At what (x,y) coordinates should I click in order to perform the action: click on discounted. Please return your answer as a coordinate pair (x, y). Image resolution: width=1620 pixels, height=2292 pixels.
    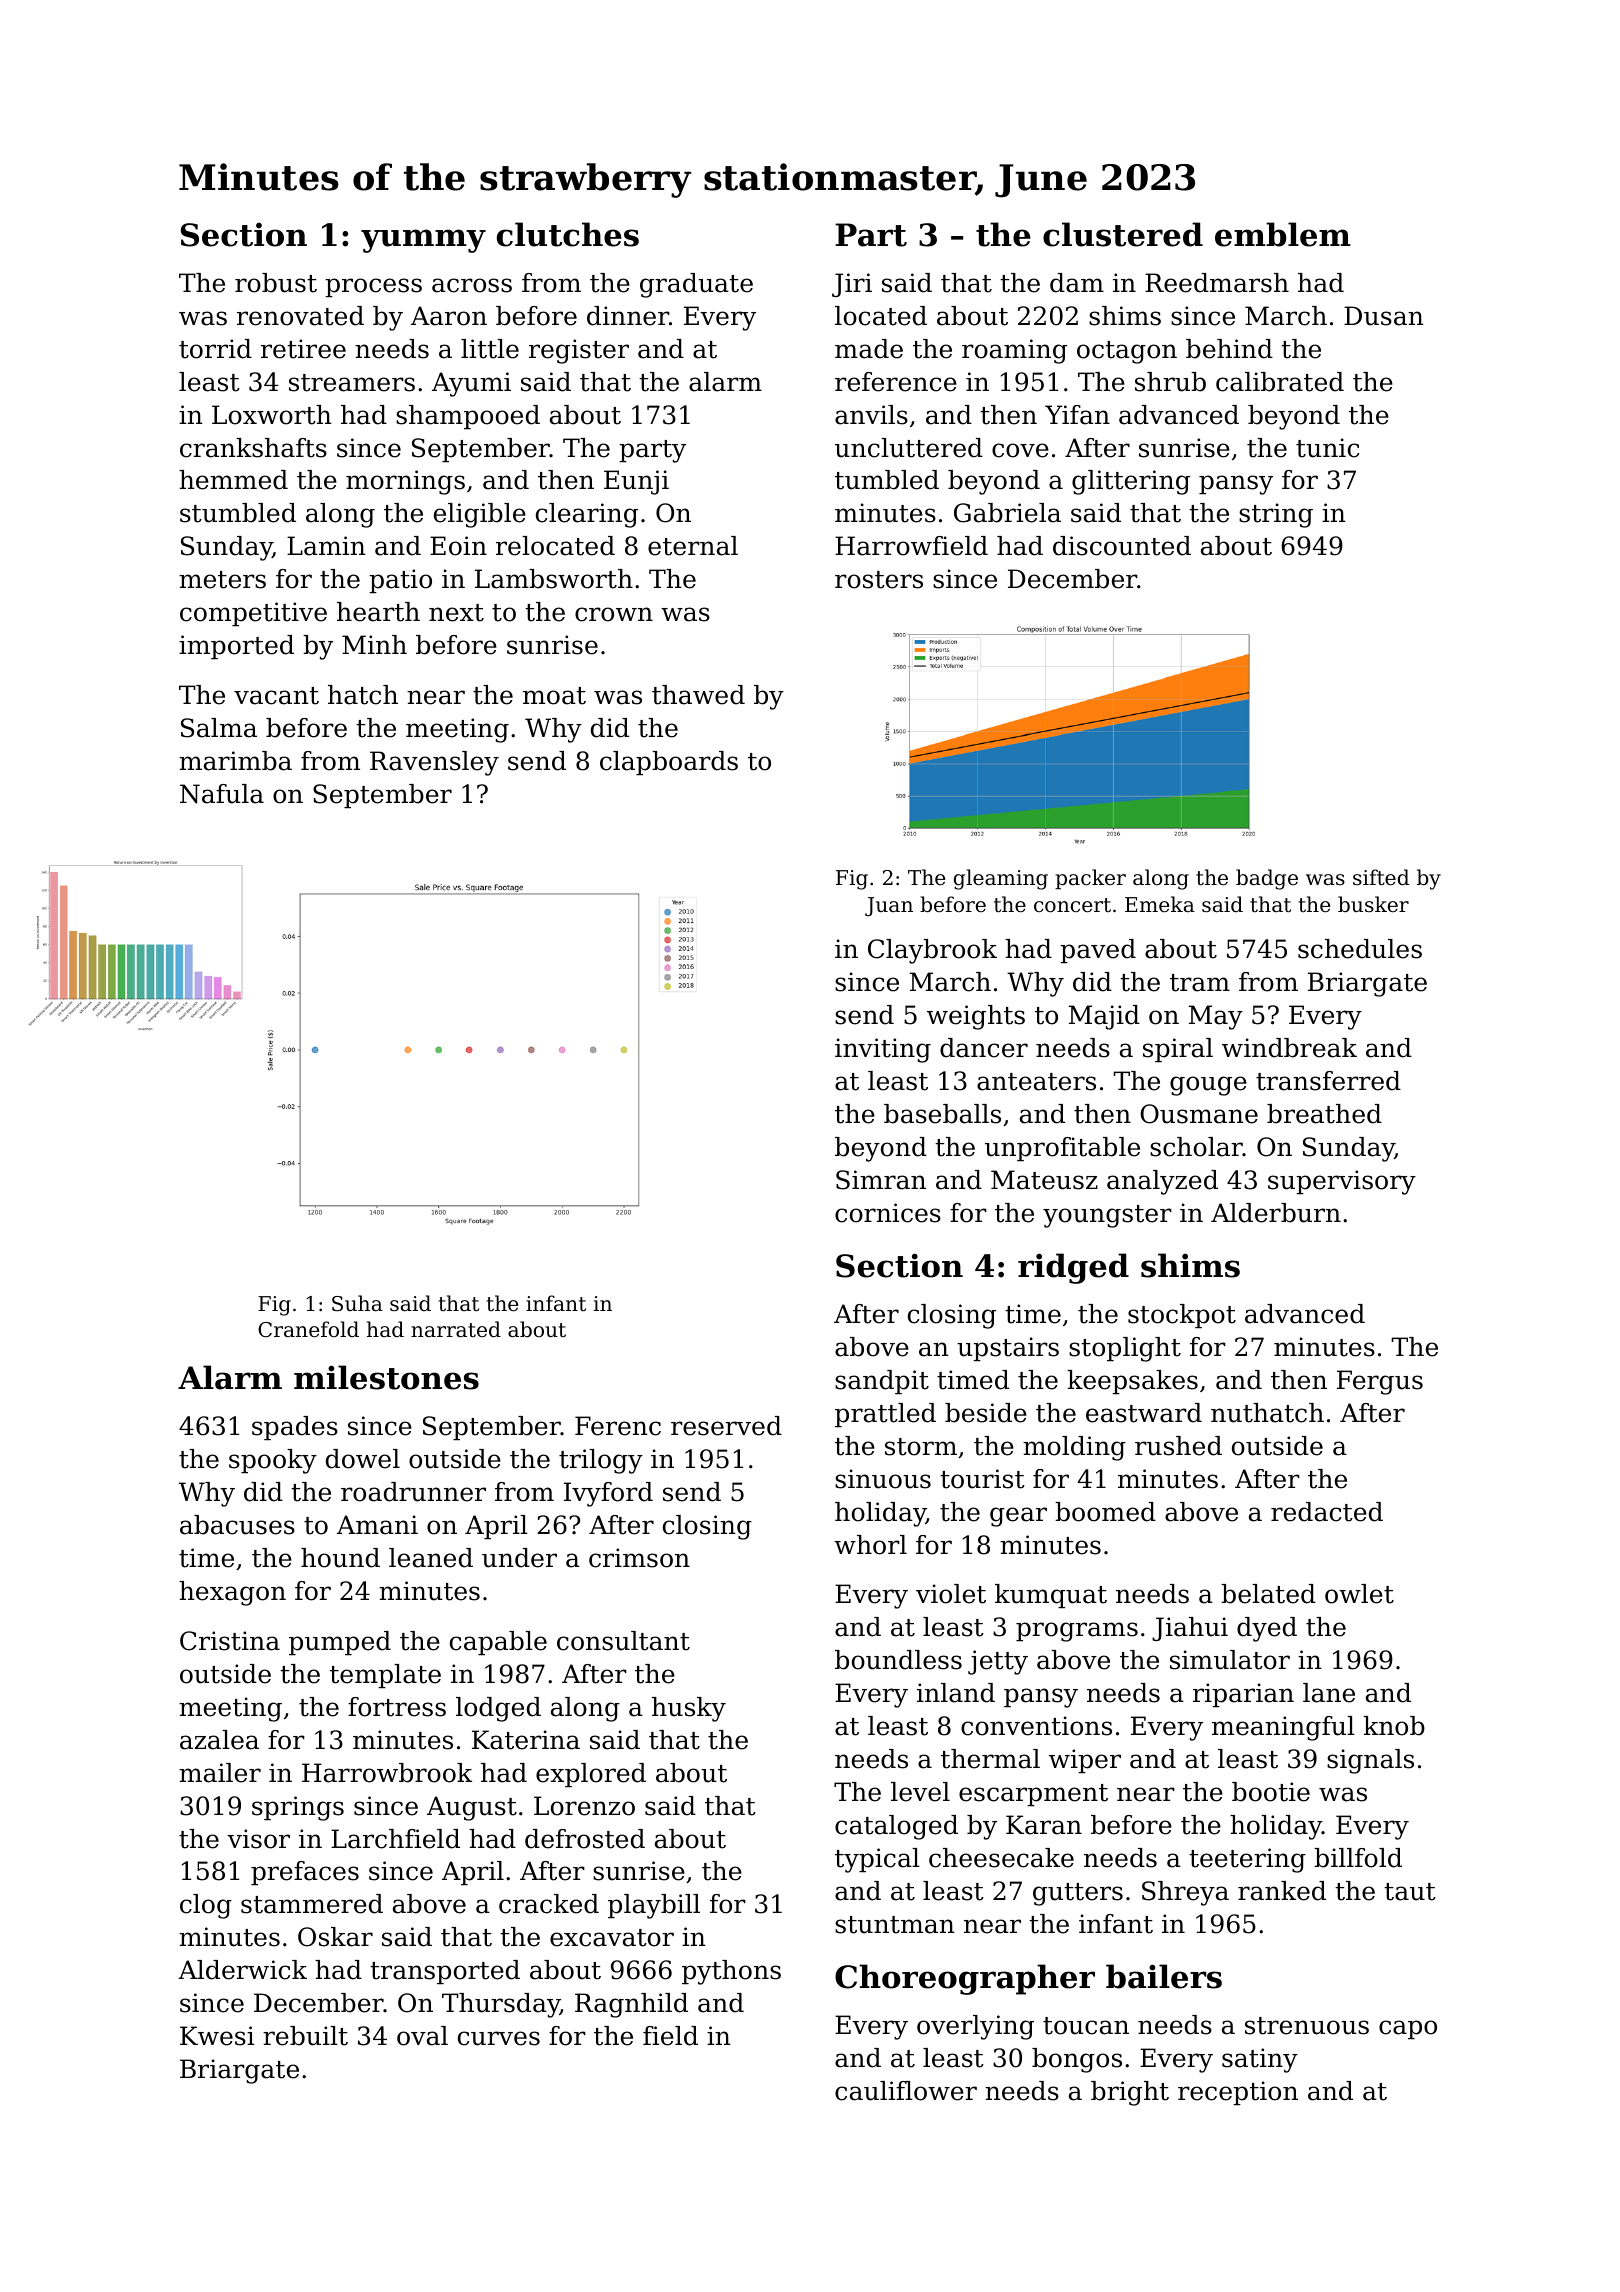
    Looking at the image, I should click on (1122, 546).
